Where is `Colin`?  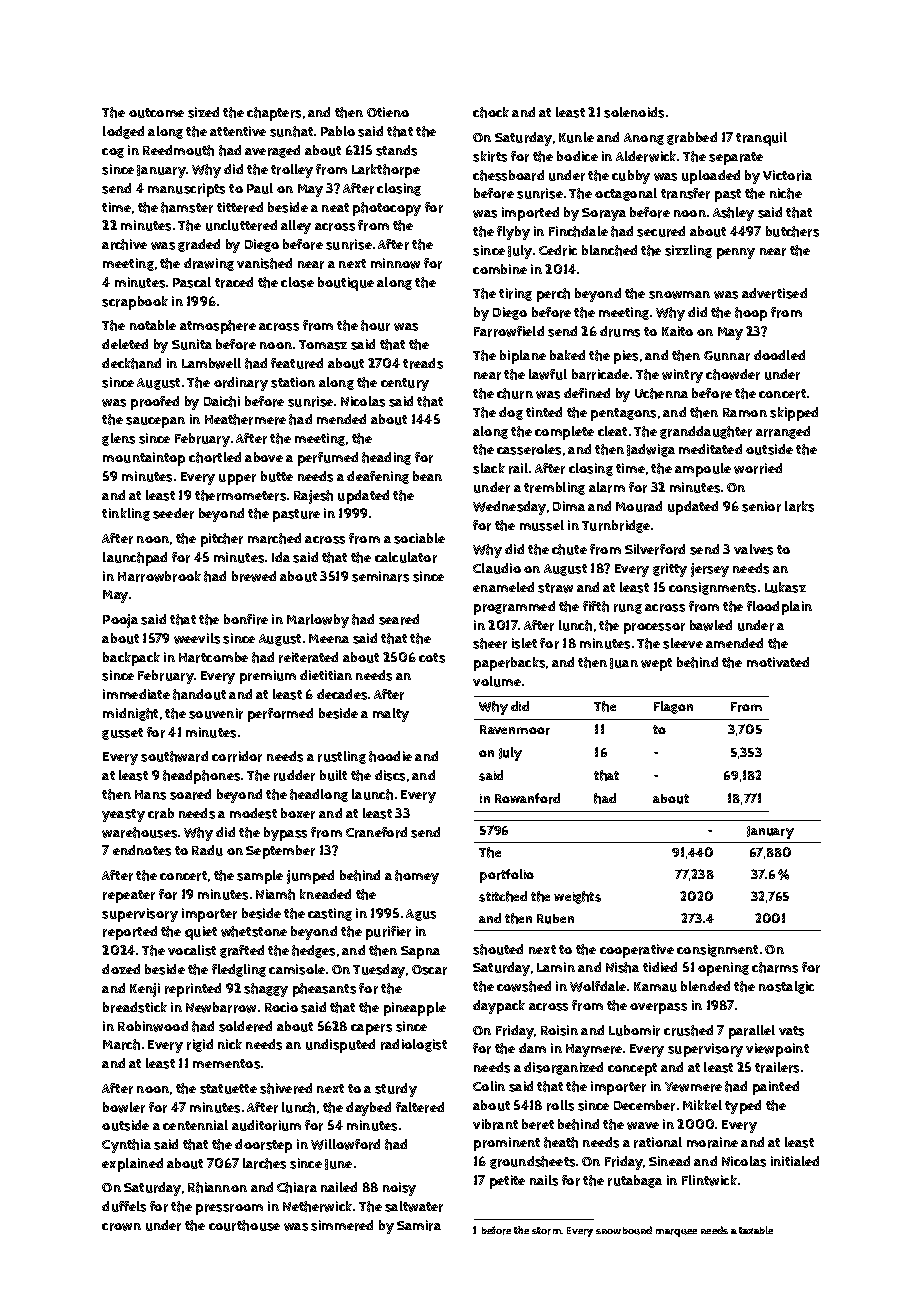
Colin is located at coordinates (489, 1086).
